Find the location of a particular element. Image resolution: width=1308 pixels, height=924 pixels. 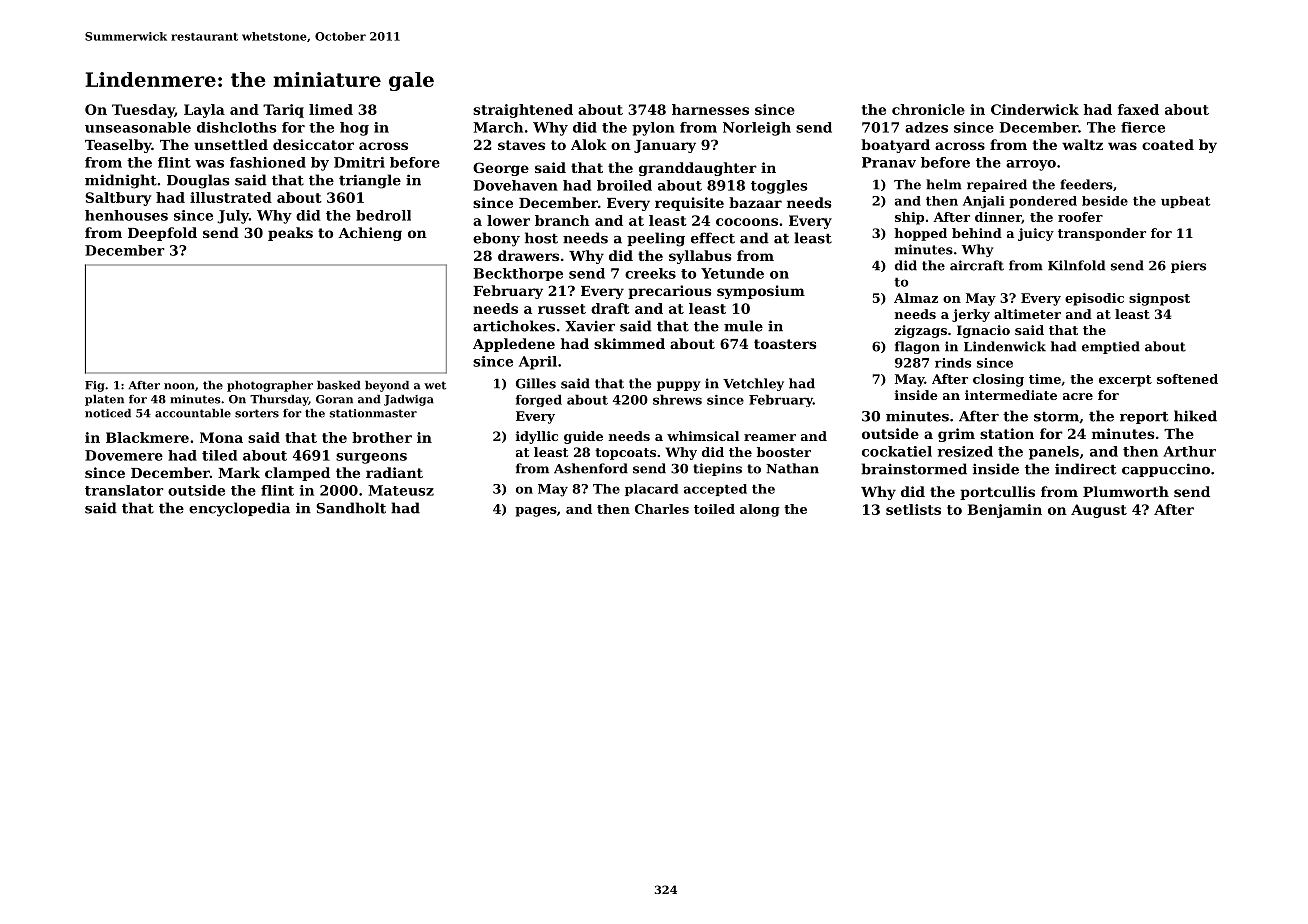

feeders is located at coordinates (1086, 184).
